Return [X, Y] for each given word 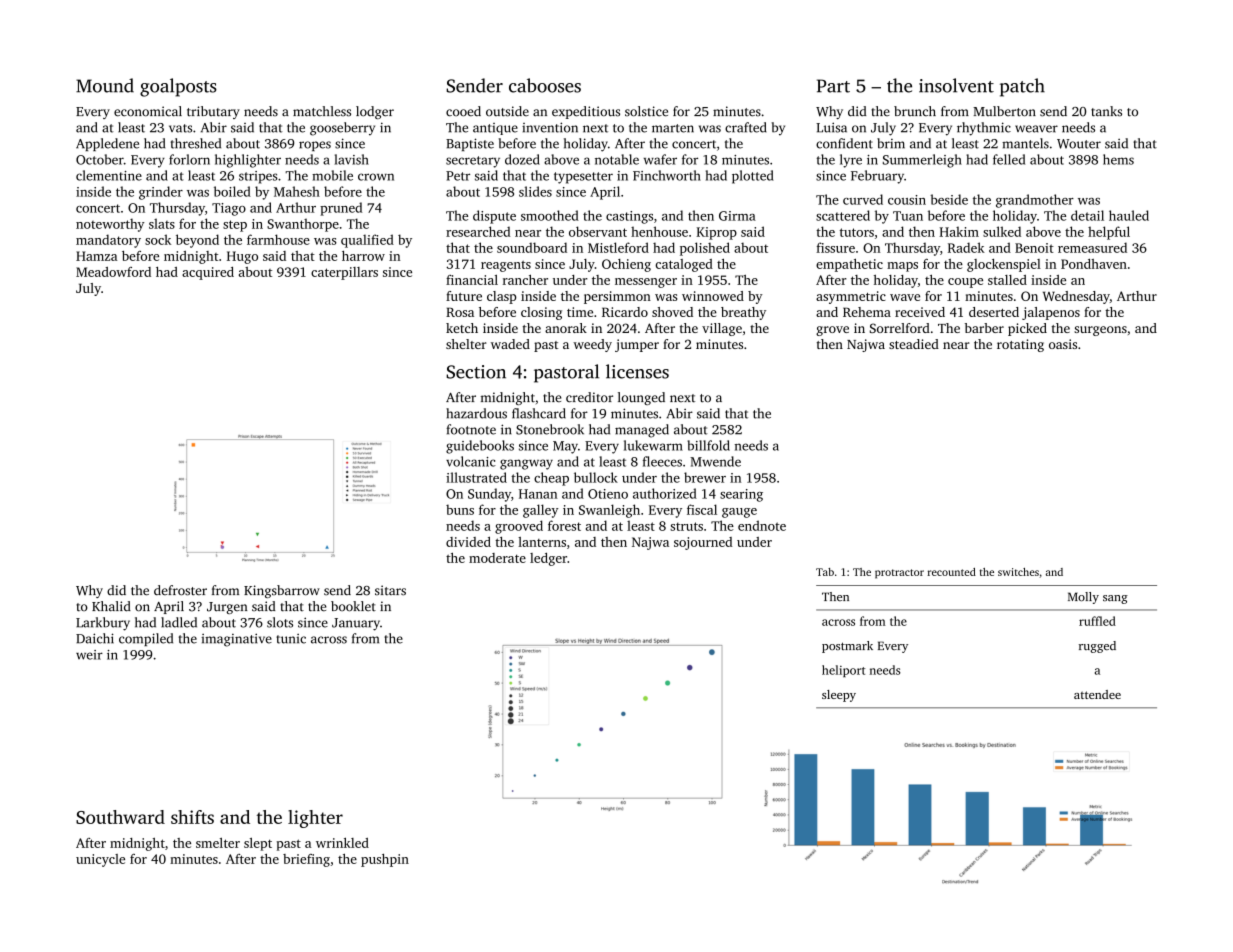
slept [258, 844]
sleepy [839, 696]
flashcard [539, 413]
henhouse [659, 231]
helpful [1109, 233]
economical [148, 111]
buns [460, 509]
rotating [1020, 345]
